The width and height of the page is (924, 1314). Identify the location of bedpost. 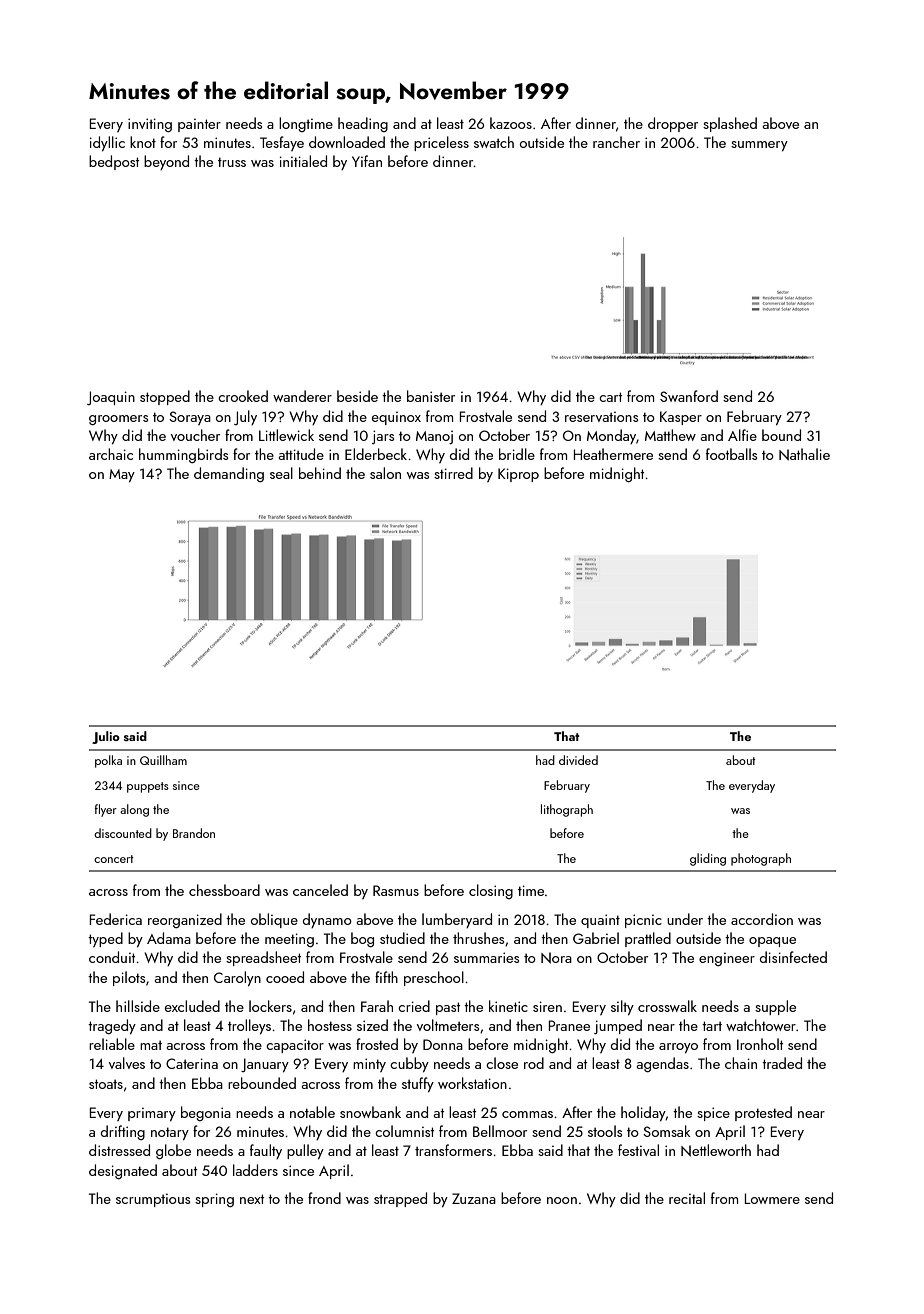
(114, 162).
